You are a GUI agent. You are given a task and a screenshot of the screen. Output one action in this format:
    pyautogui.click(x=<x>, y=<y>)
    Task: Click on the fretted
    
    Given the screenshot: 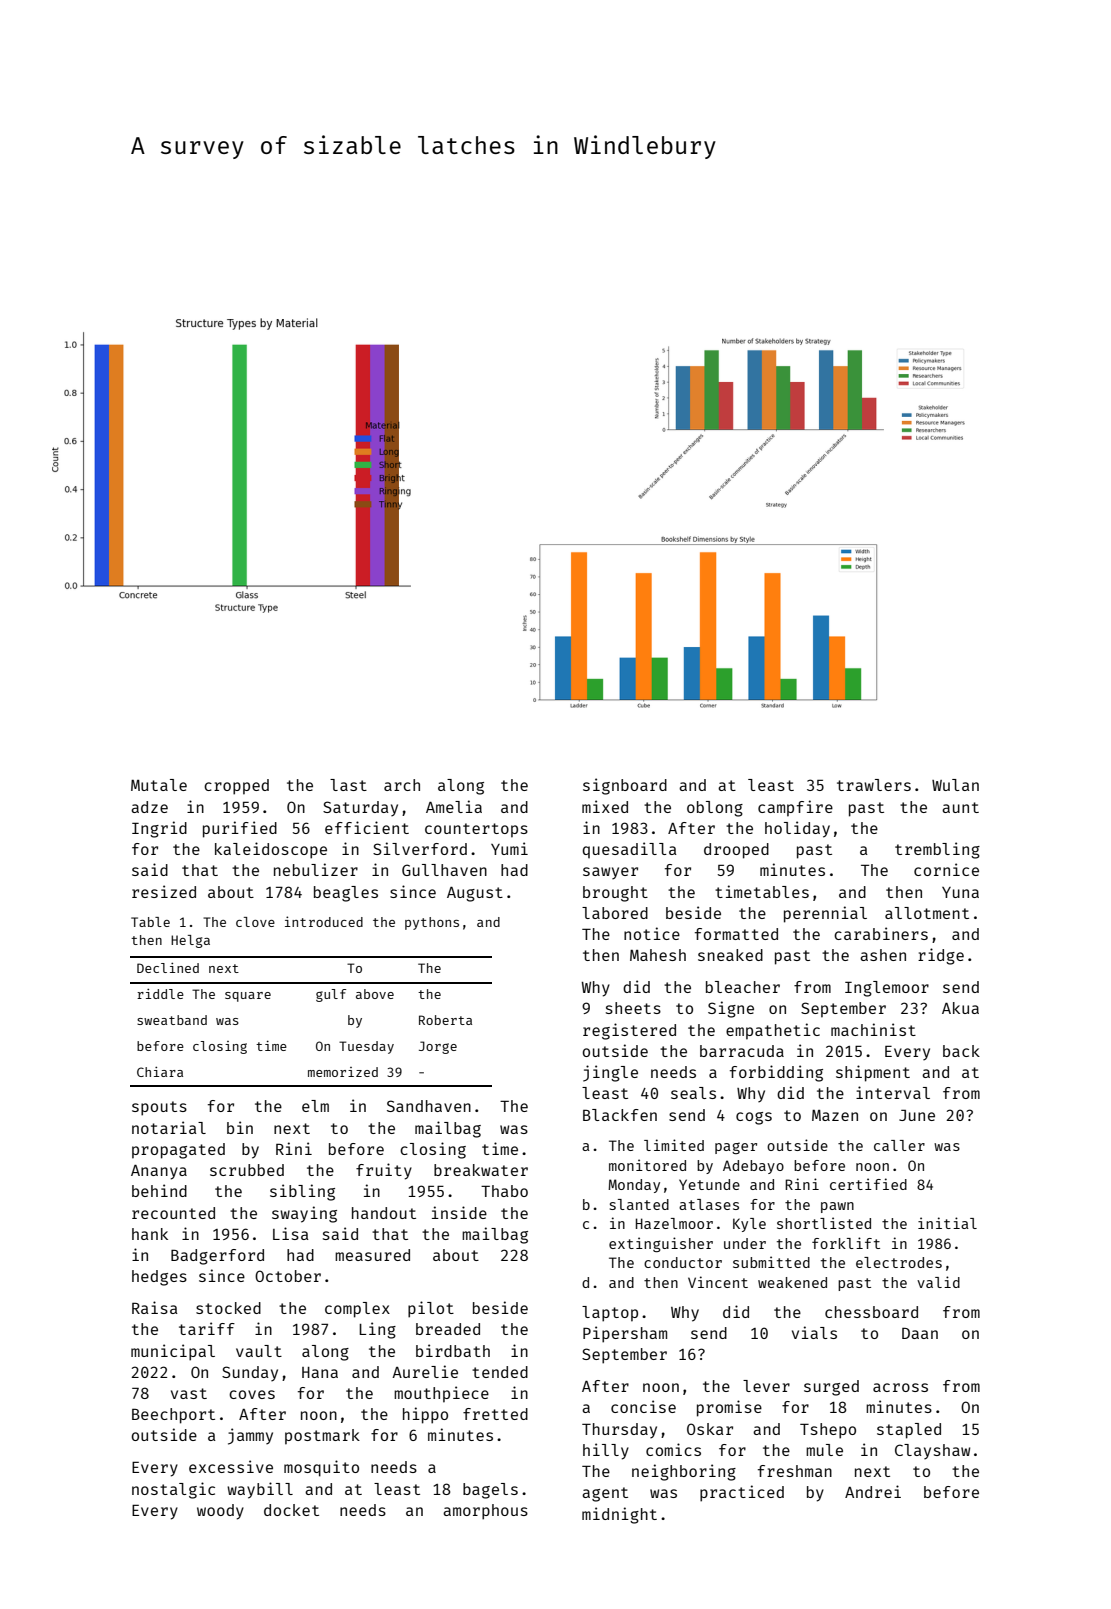 What is the action you would take?
    pyautogui.click(x=495, y=1414)
